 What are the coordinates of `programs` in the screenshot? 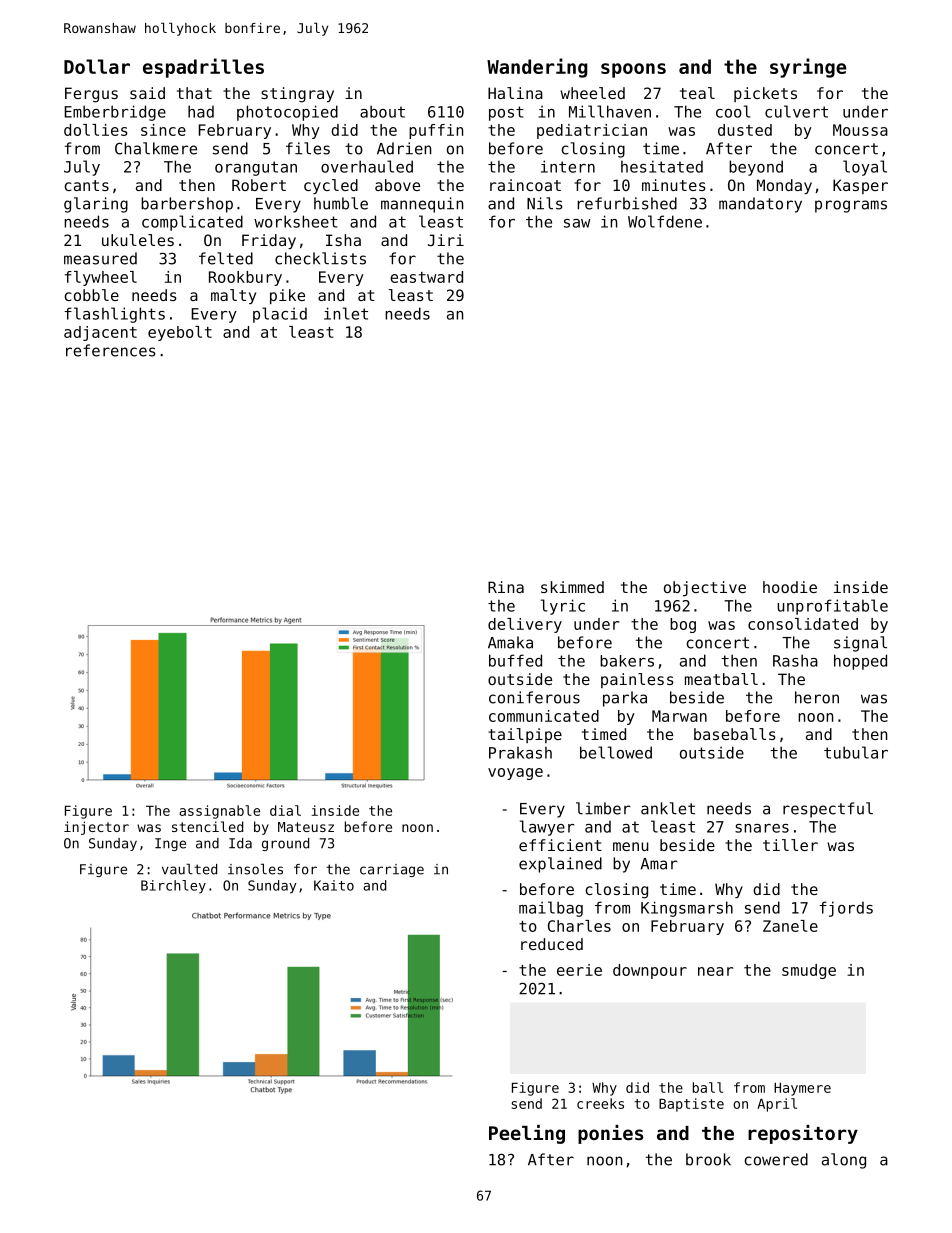 It's located at (851, 206).
